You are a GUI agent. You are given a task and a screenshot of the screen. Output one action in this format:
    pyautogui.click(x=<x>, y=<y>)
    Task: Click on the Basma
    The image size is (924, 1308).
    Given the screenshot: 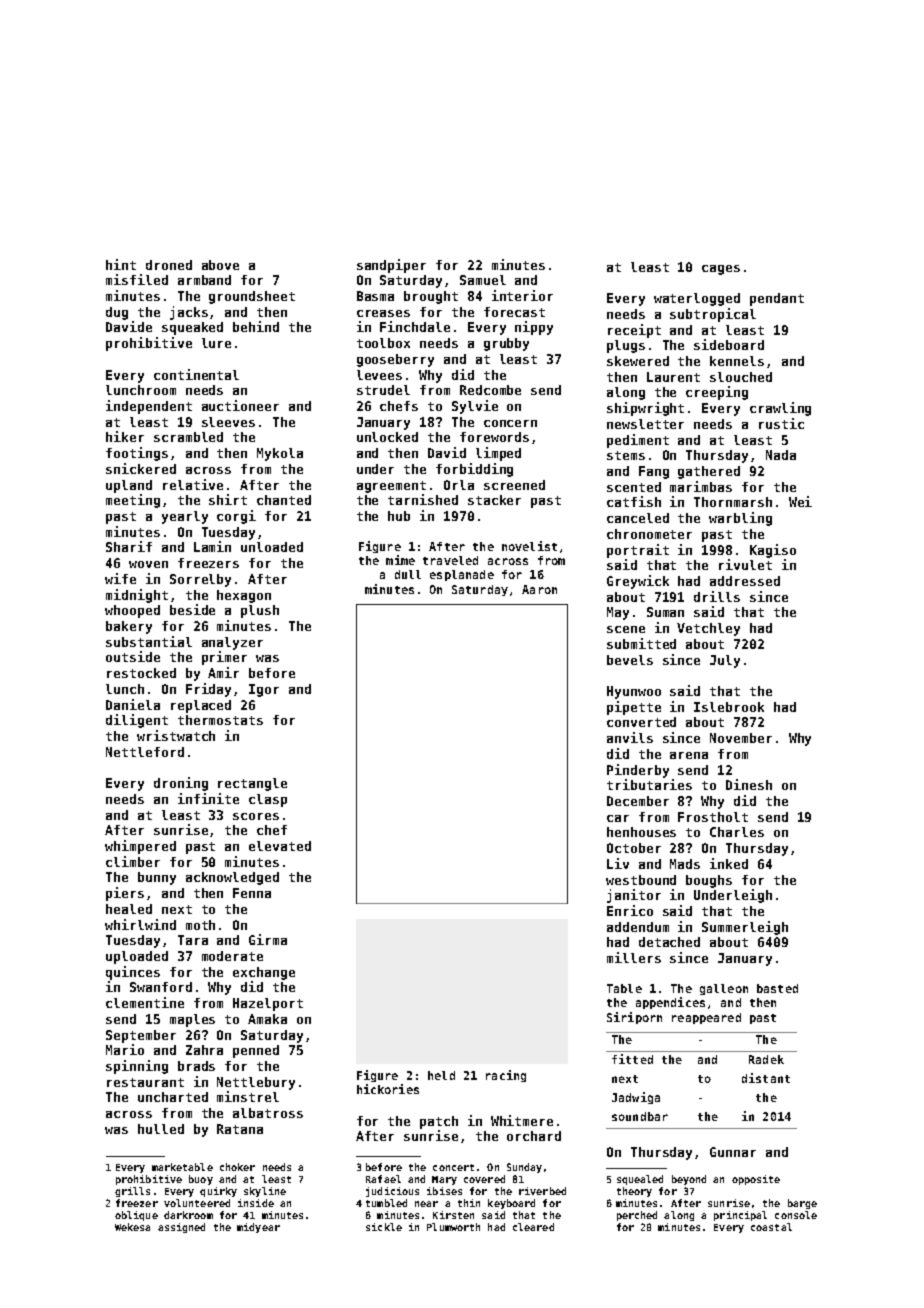 What is the action you would take?
    pyautogui.click(x=375, y=296)
